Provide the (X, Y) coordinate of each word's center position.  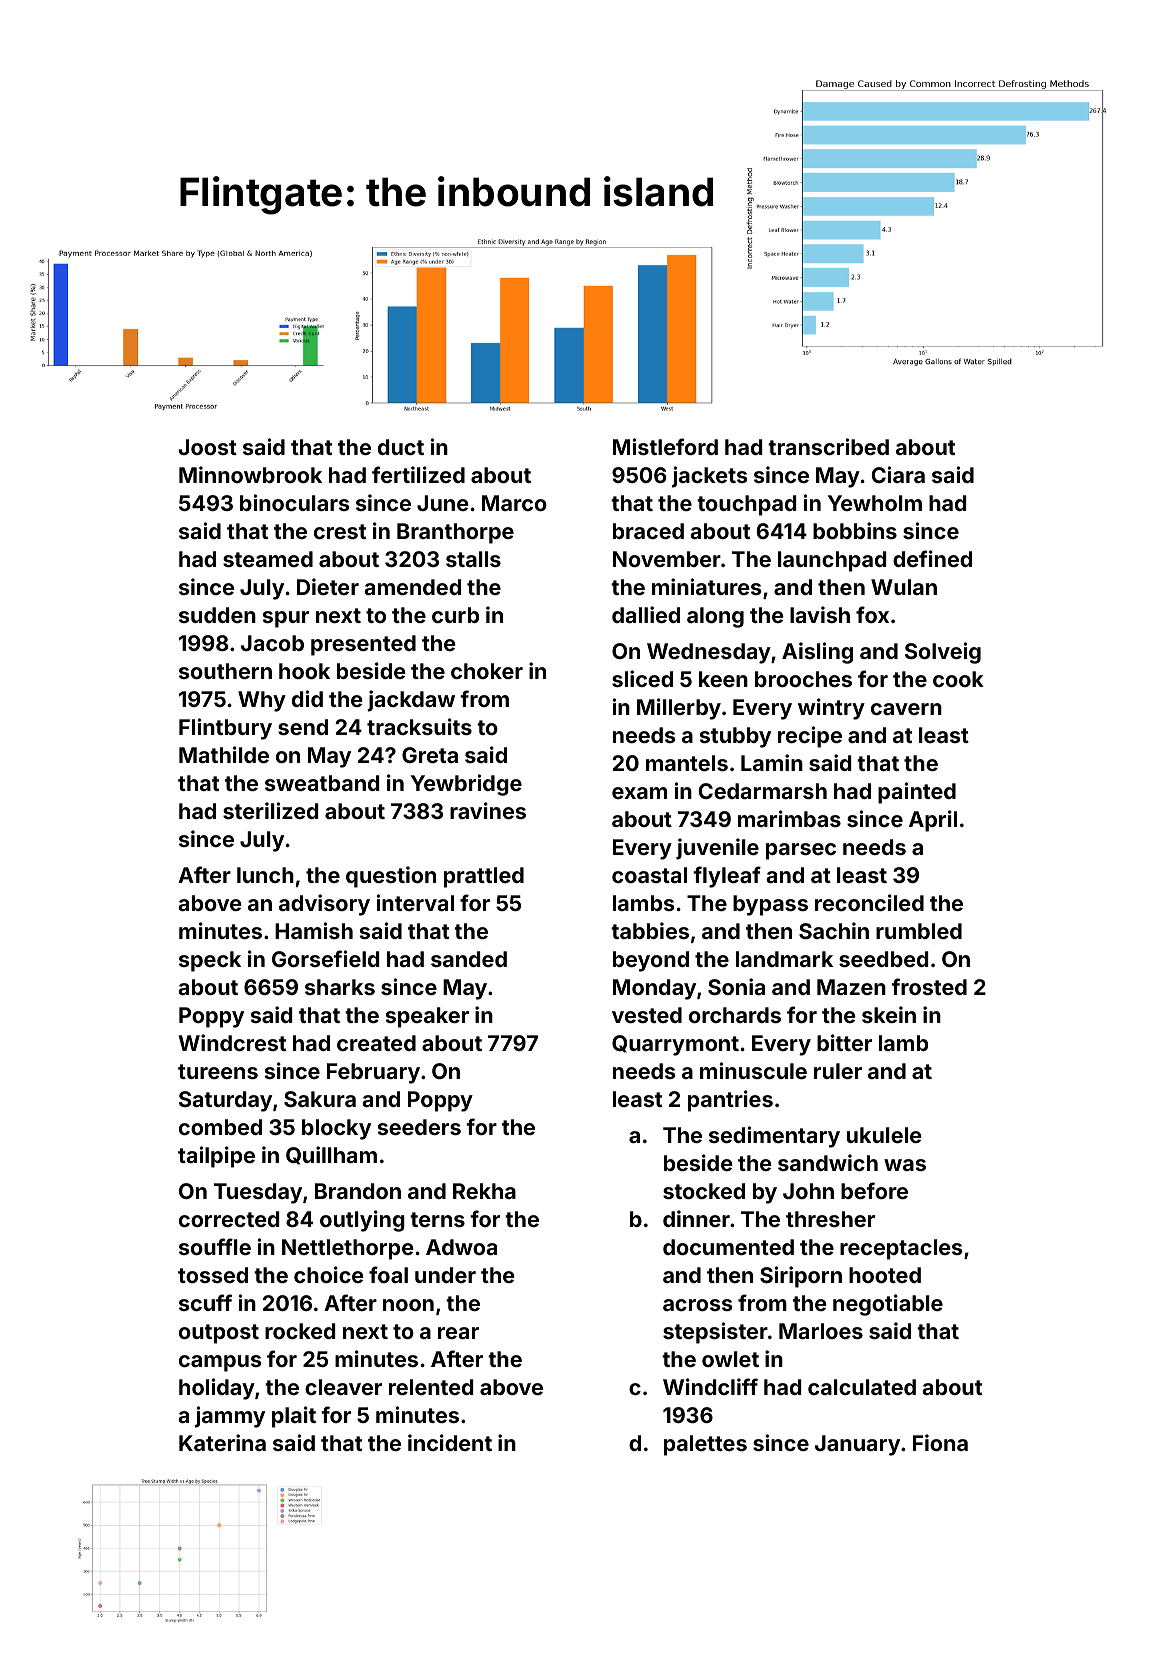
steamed (268, 559)
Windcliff (710, 1386)
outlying (362, 1221)
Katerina (222, 1442)
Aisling (817, 653)
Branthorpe (455, 533)
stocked (704, 1191)
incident (450, 1442)
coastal (649, 875)
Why (262, 701)
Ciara (898, 474)
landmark (784, 959)
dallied (646, 614)
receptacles (901, 1249)
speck (210, 961)
